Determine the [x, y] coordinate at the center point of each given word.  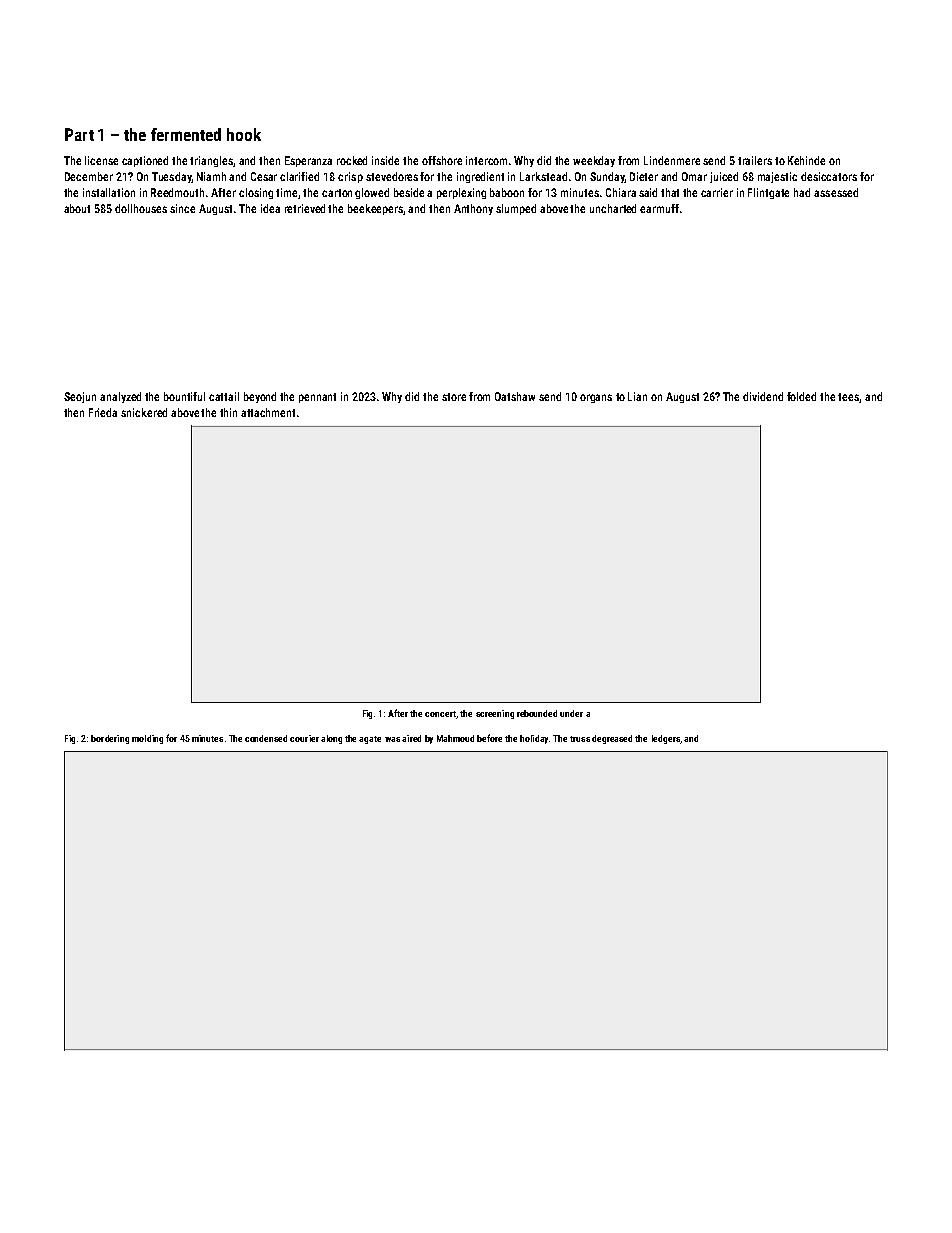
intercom [486, 160]
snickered [144, 412]
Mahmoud [455, 738]
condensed [266, 738]
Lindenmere [672, 160]
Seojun [80, 397]
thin [228, 412]
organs [596, 398]
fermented [186, 134]
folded [801, 396]
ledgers [666, 739]
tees [849, 398]
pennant [317, 398]
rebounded [537, 713]
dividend [763, 396]
